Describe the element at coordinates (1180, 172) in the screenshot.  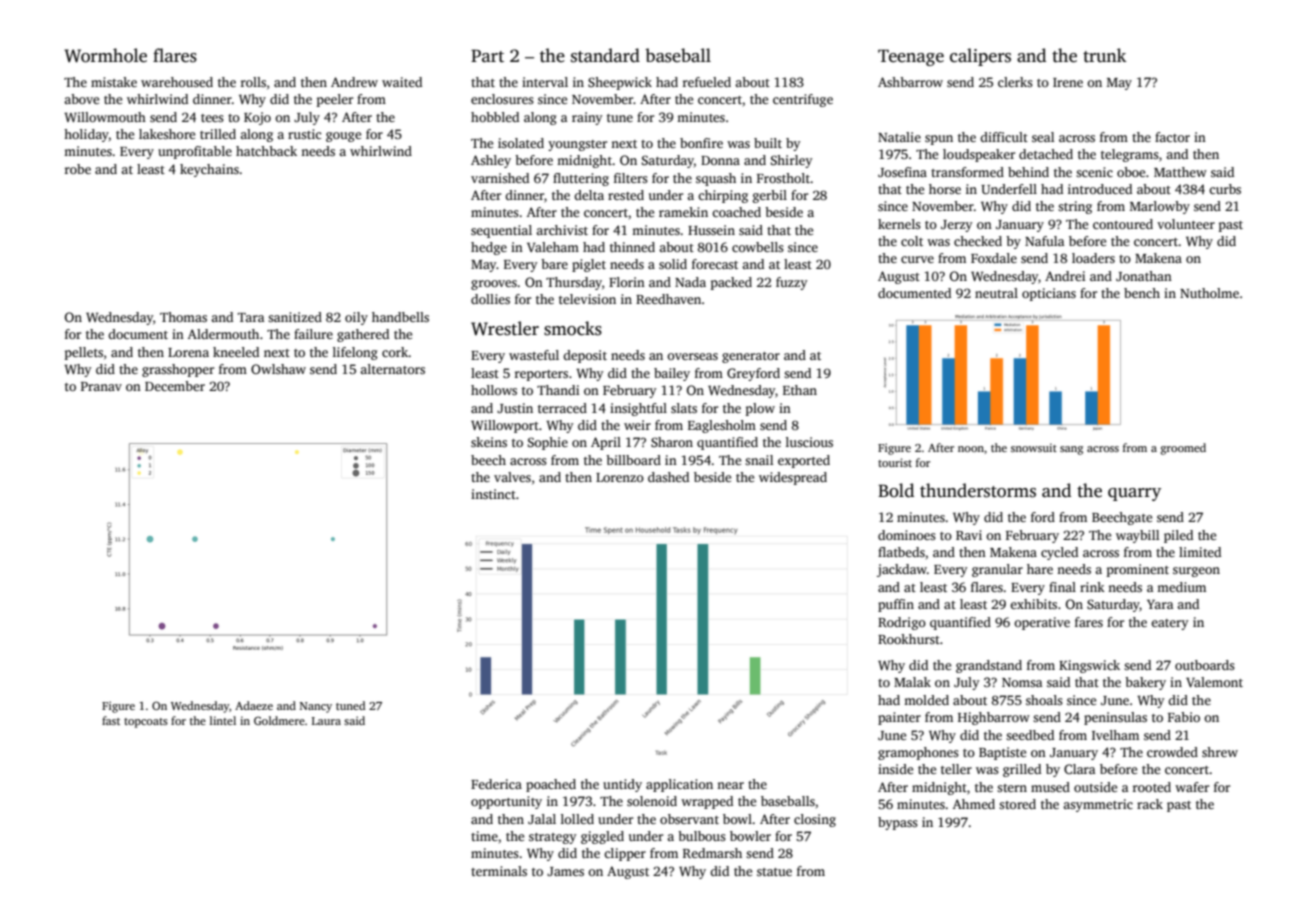
I see `Matthew` at that location.
